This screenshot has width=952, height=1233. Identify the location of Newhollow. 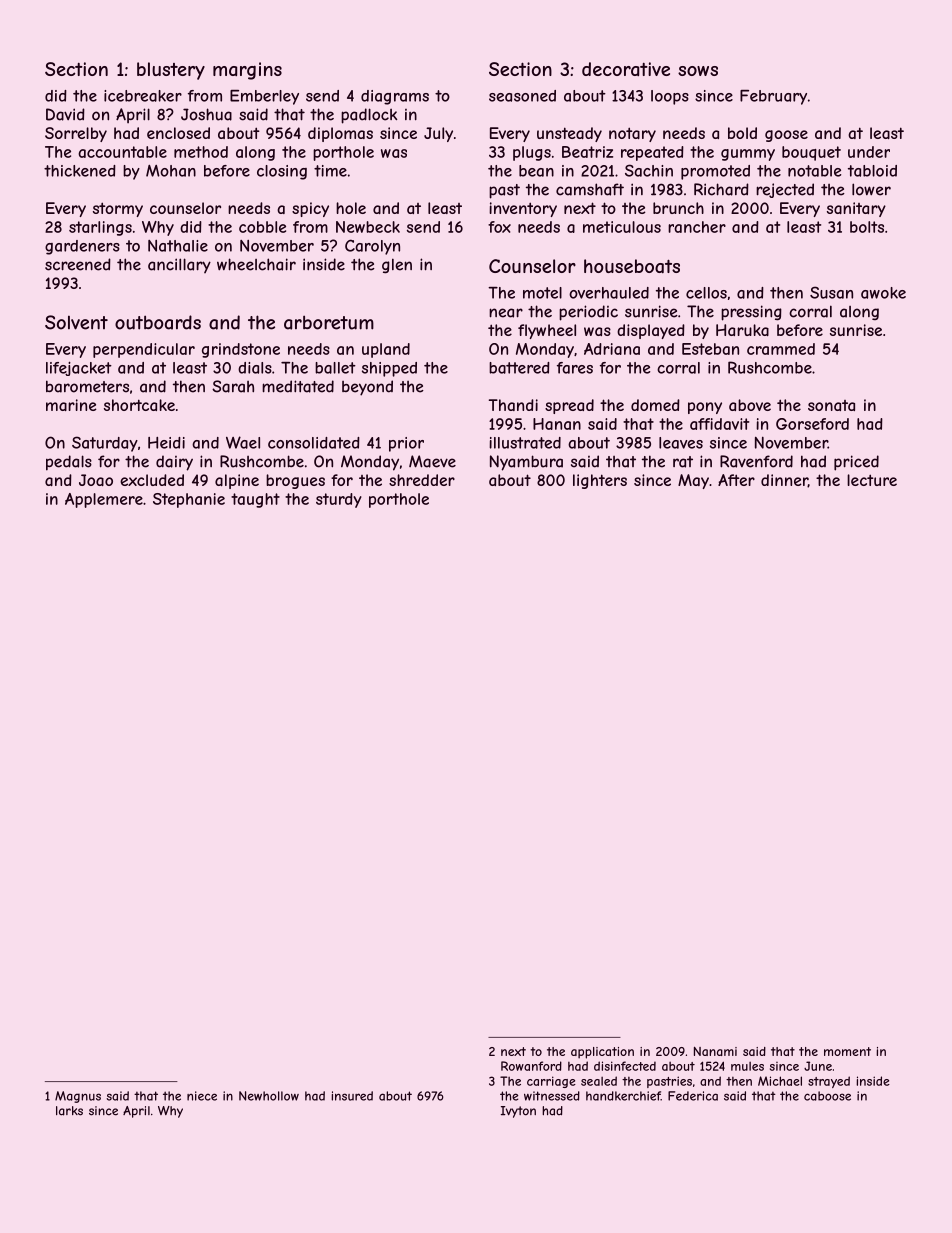
(269, 1096).
